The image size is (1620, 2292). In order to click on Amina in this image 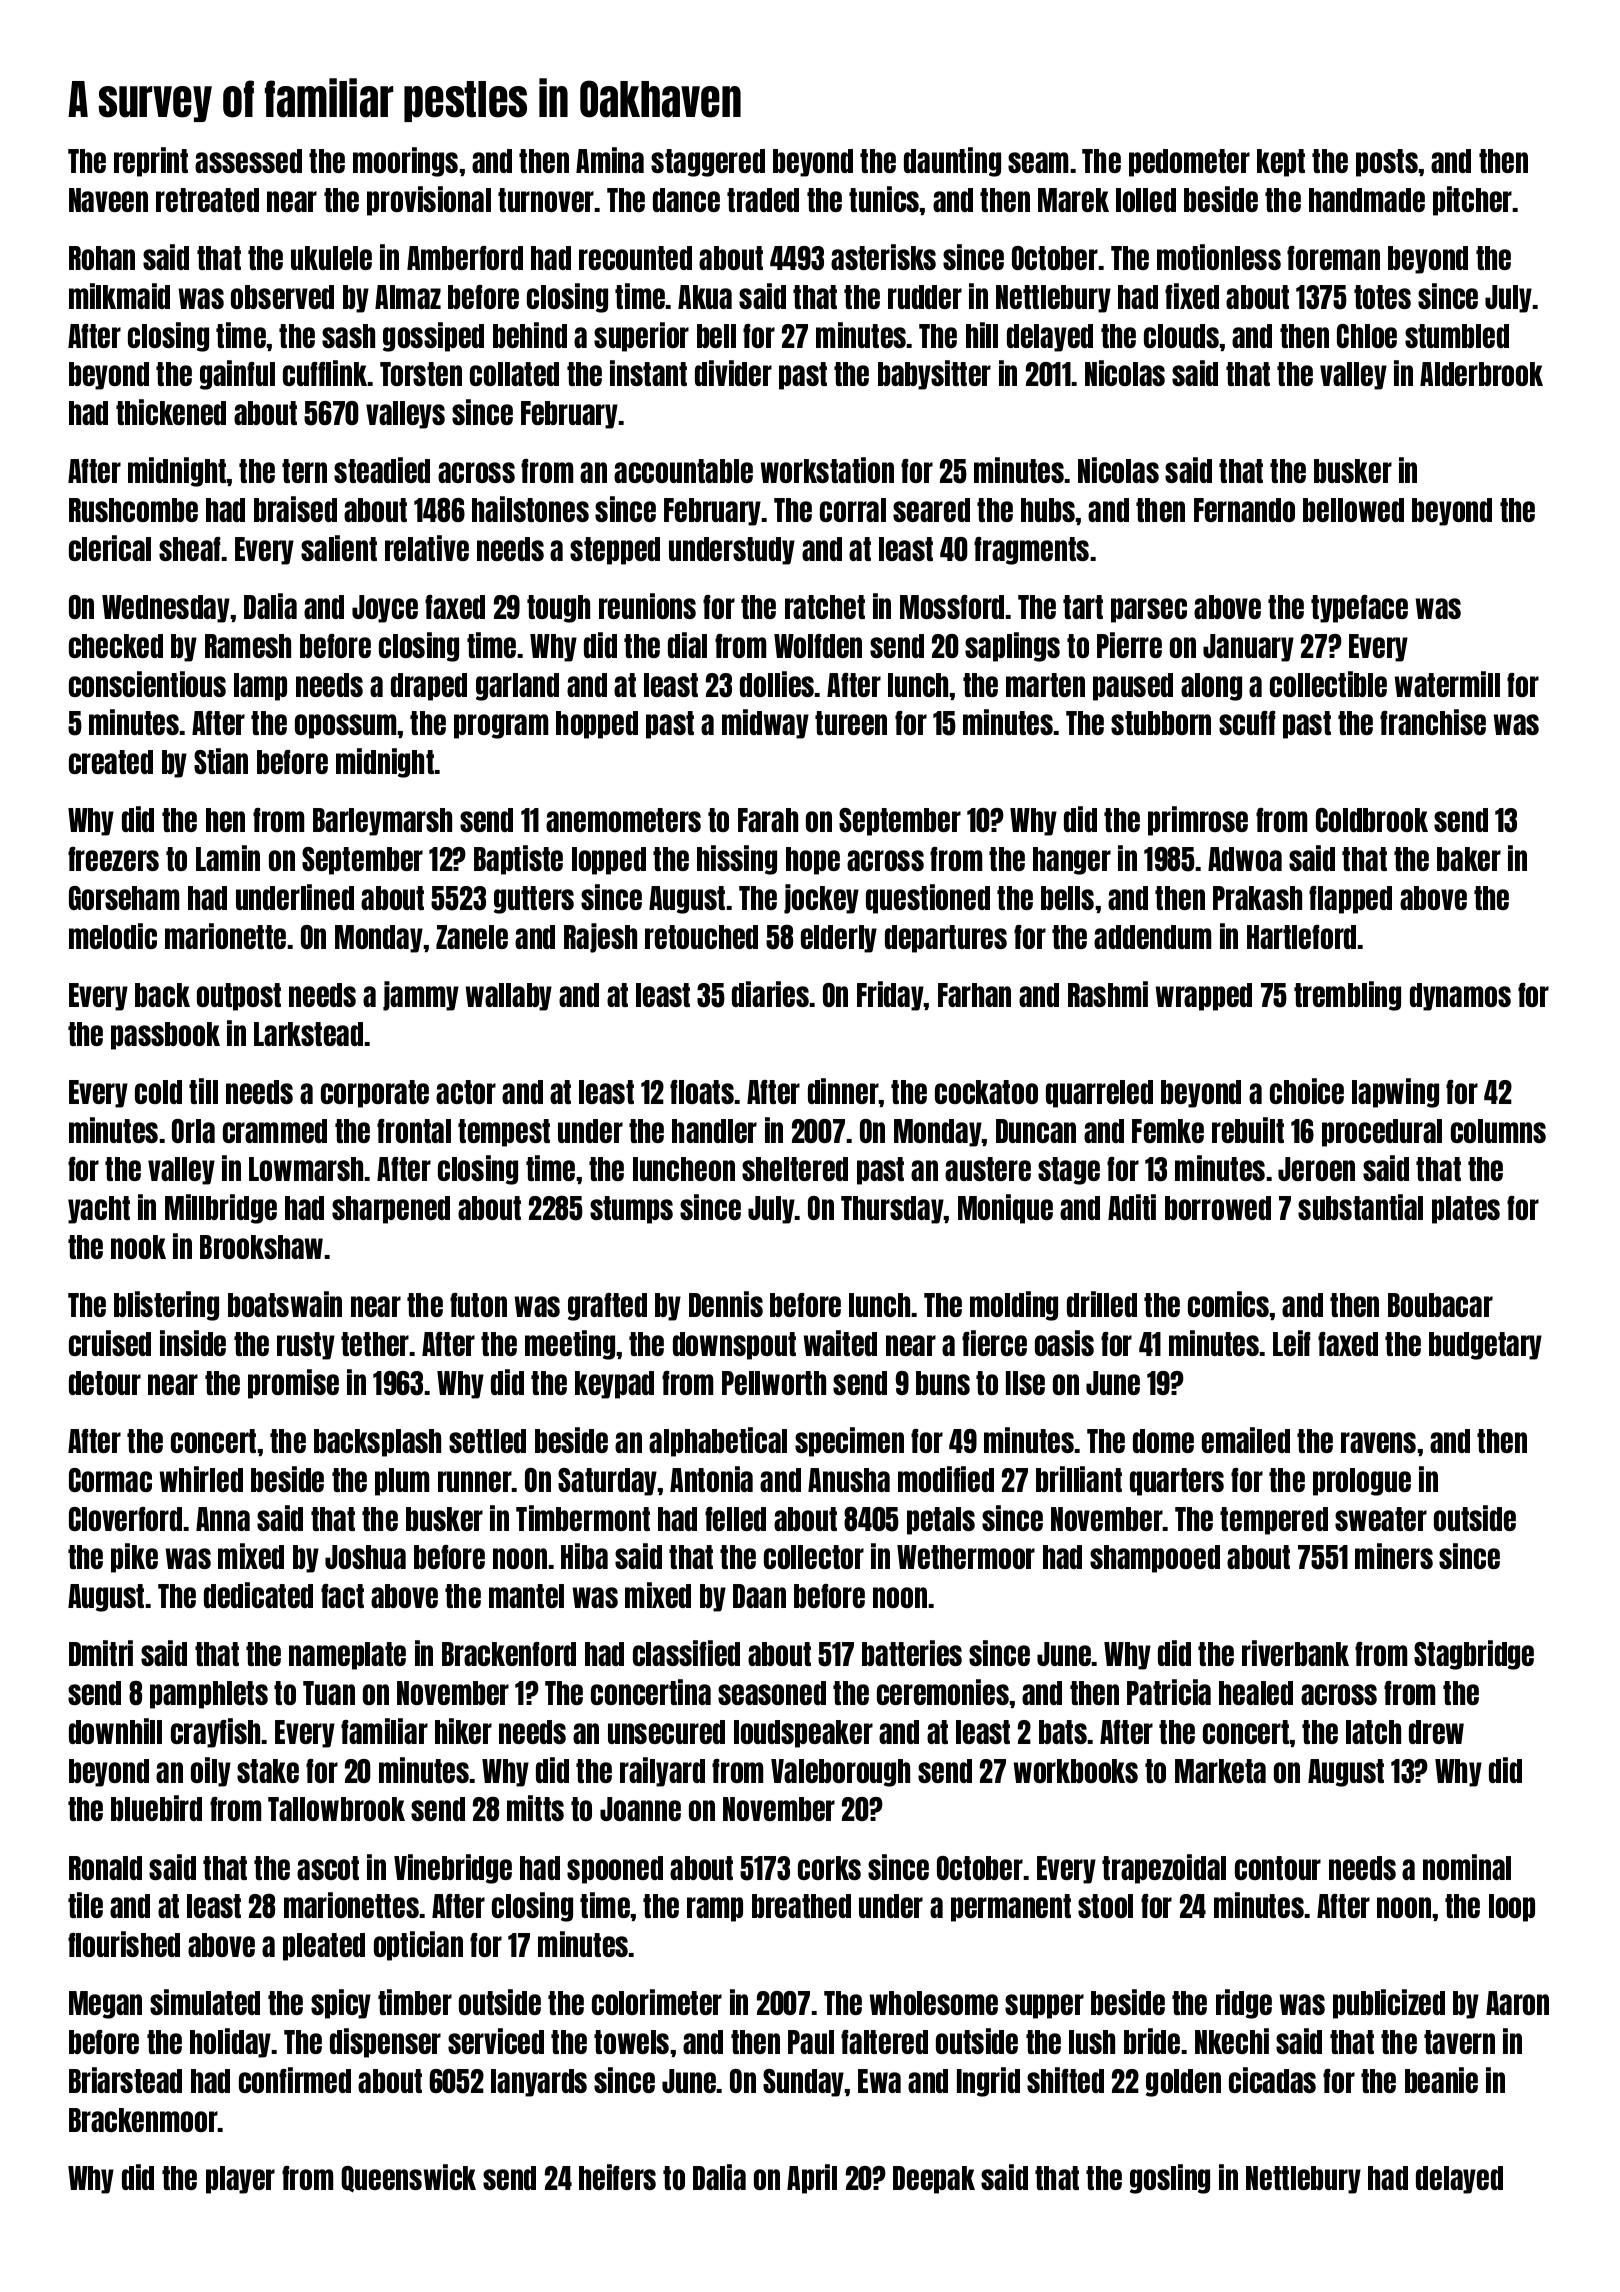, I will do `click(610, 160)`.
